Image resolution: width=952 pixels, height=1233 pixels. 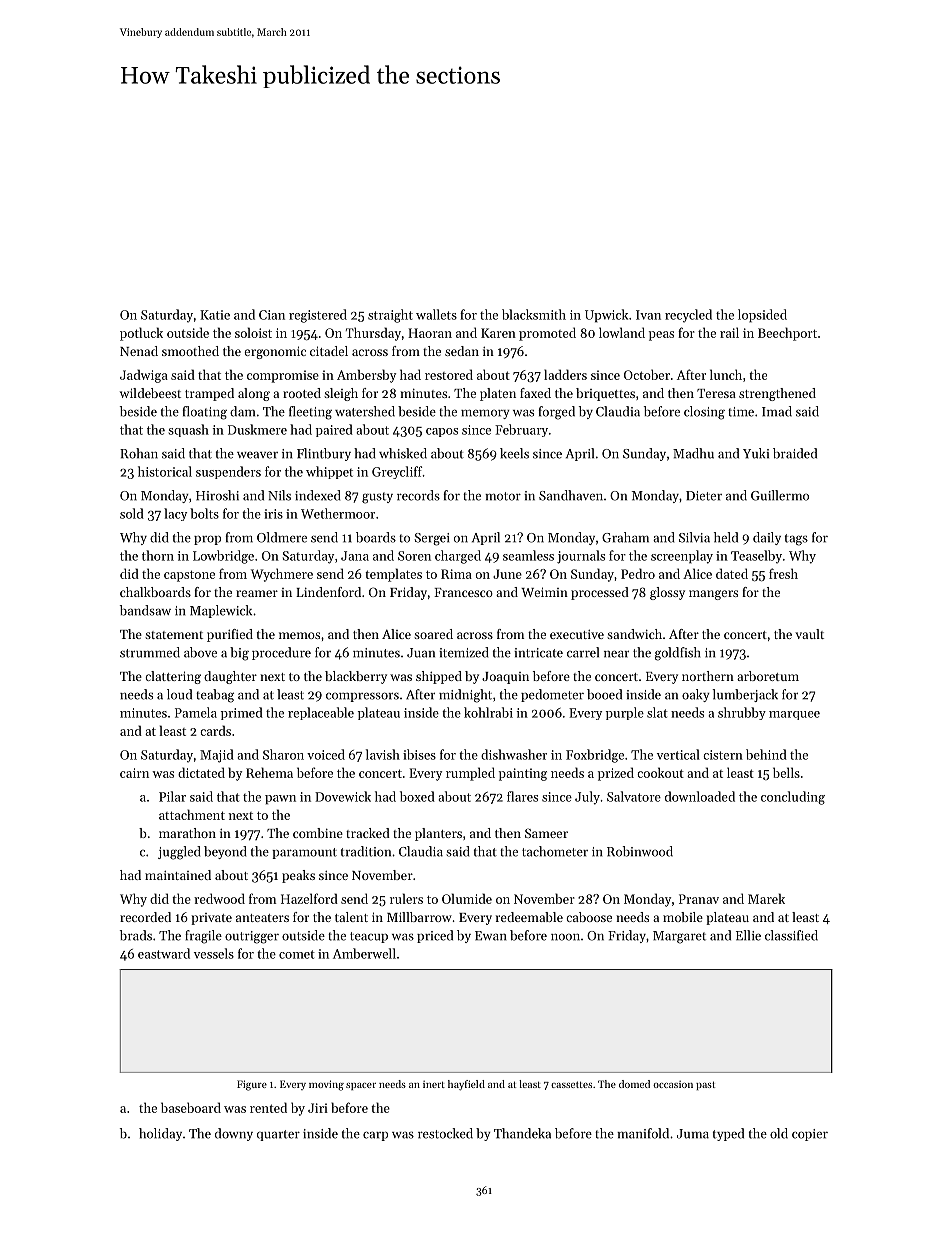 I want to click on noon, so click(x=565, y=937).
